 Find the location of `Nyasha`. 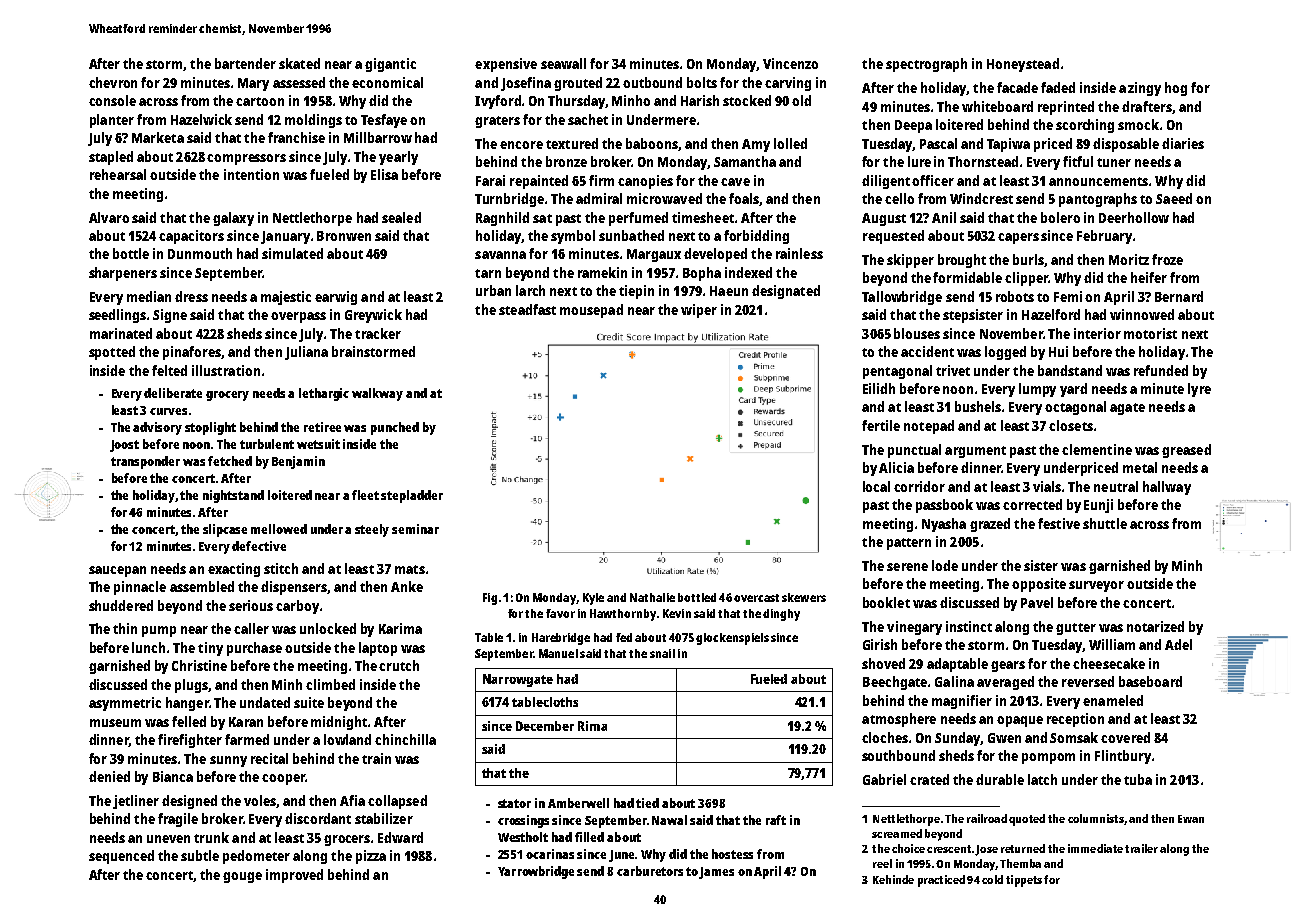

Nyasha is located at coordinates (944, 525).
